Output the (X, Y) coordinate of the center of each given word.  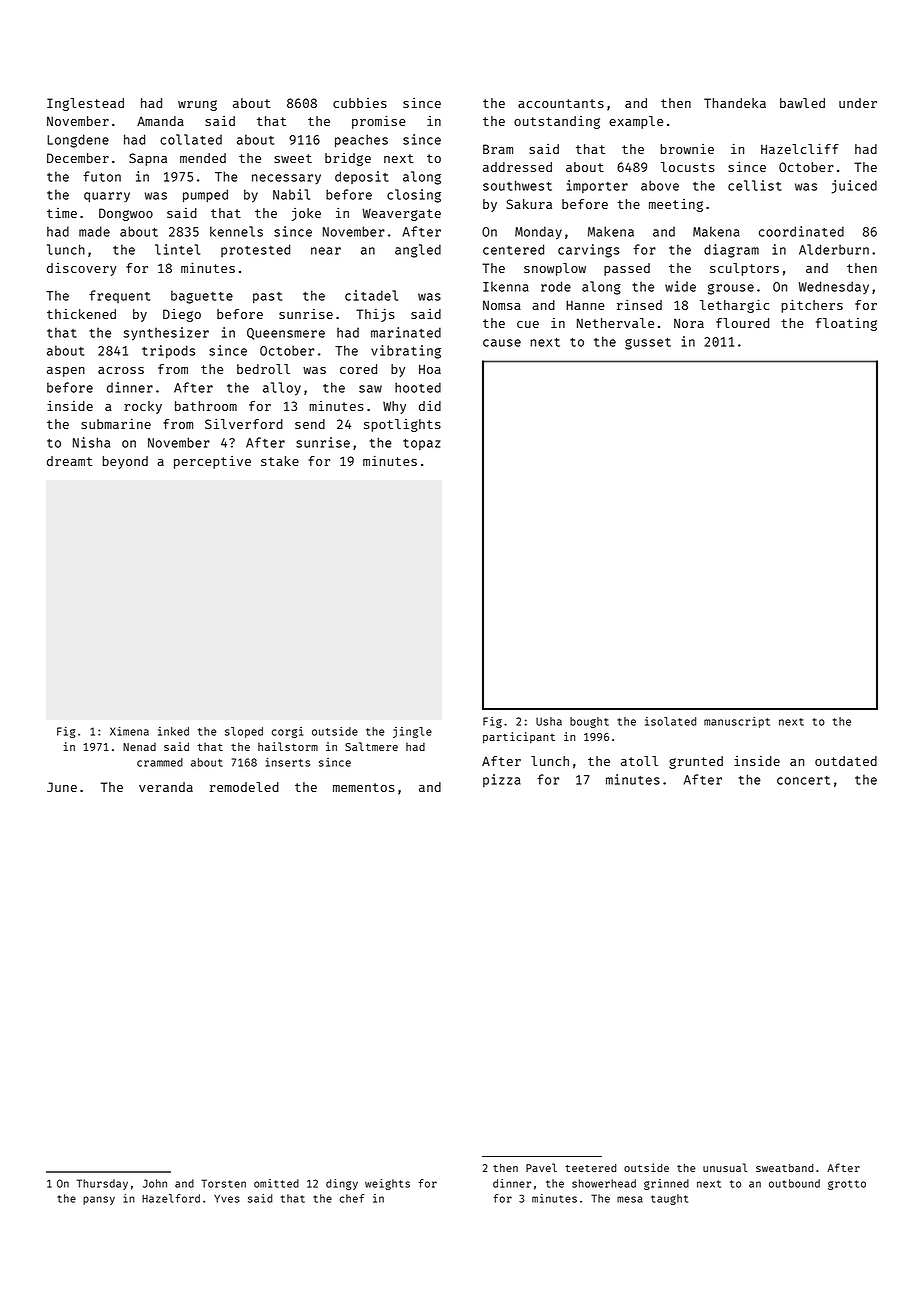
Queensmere (286, 334)
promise (379, 122)
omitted (276, 1183)
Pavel (541, 1167)
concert (803, 780)
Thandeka (735, 103)
